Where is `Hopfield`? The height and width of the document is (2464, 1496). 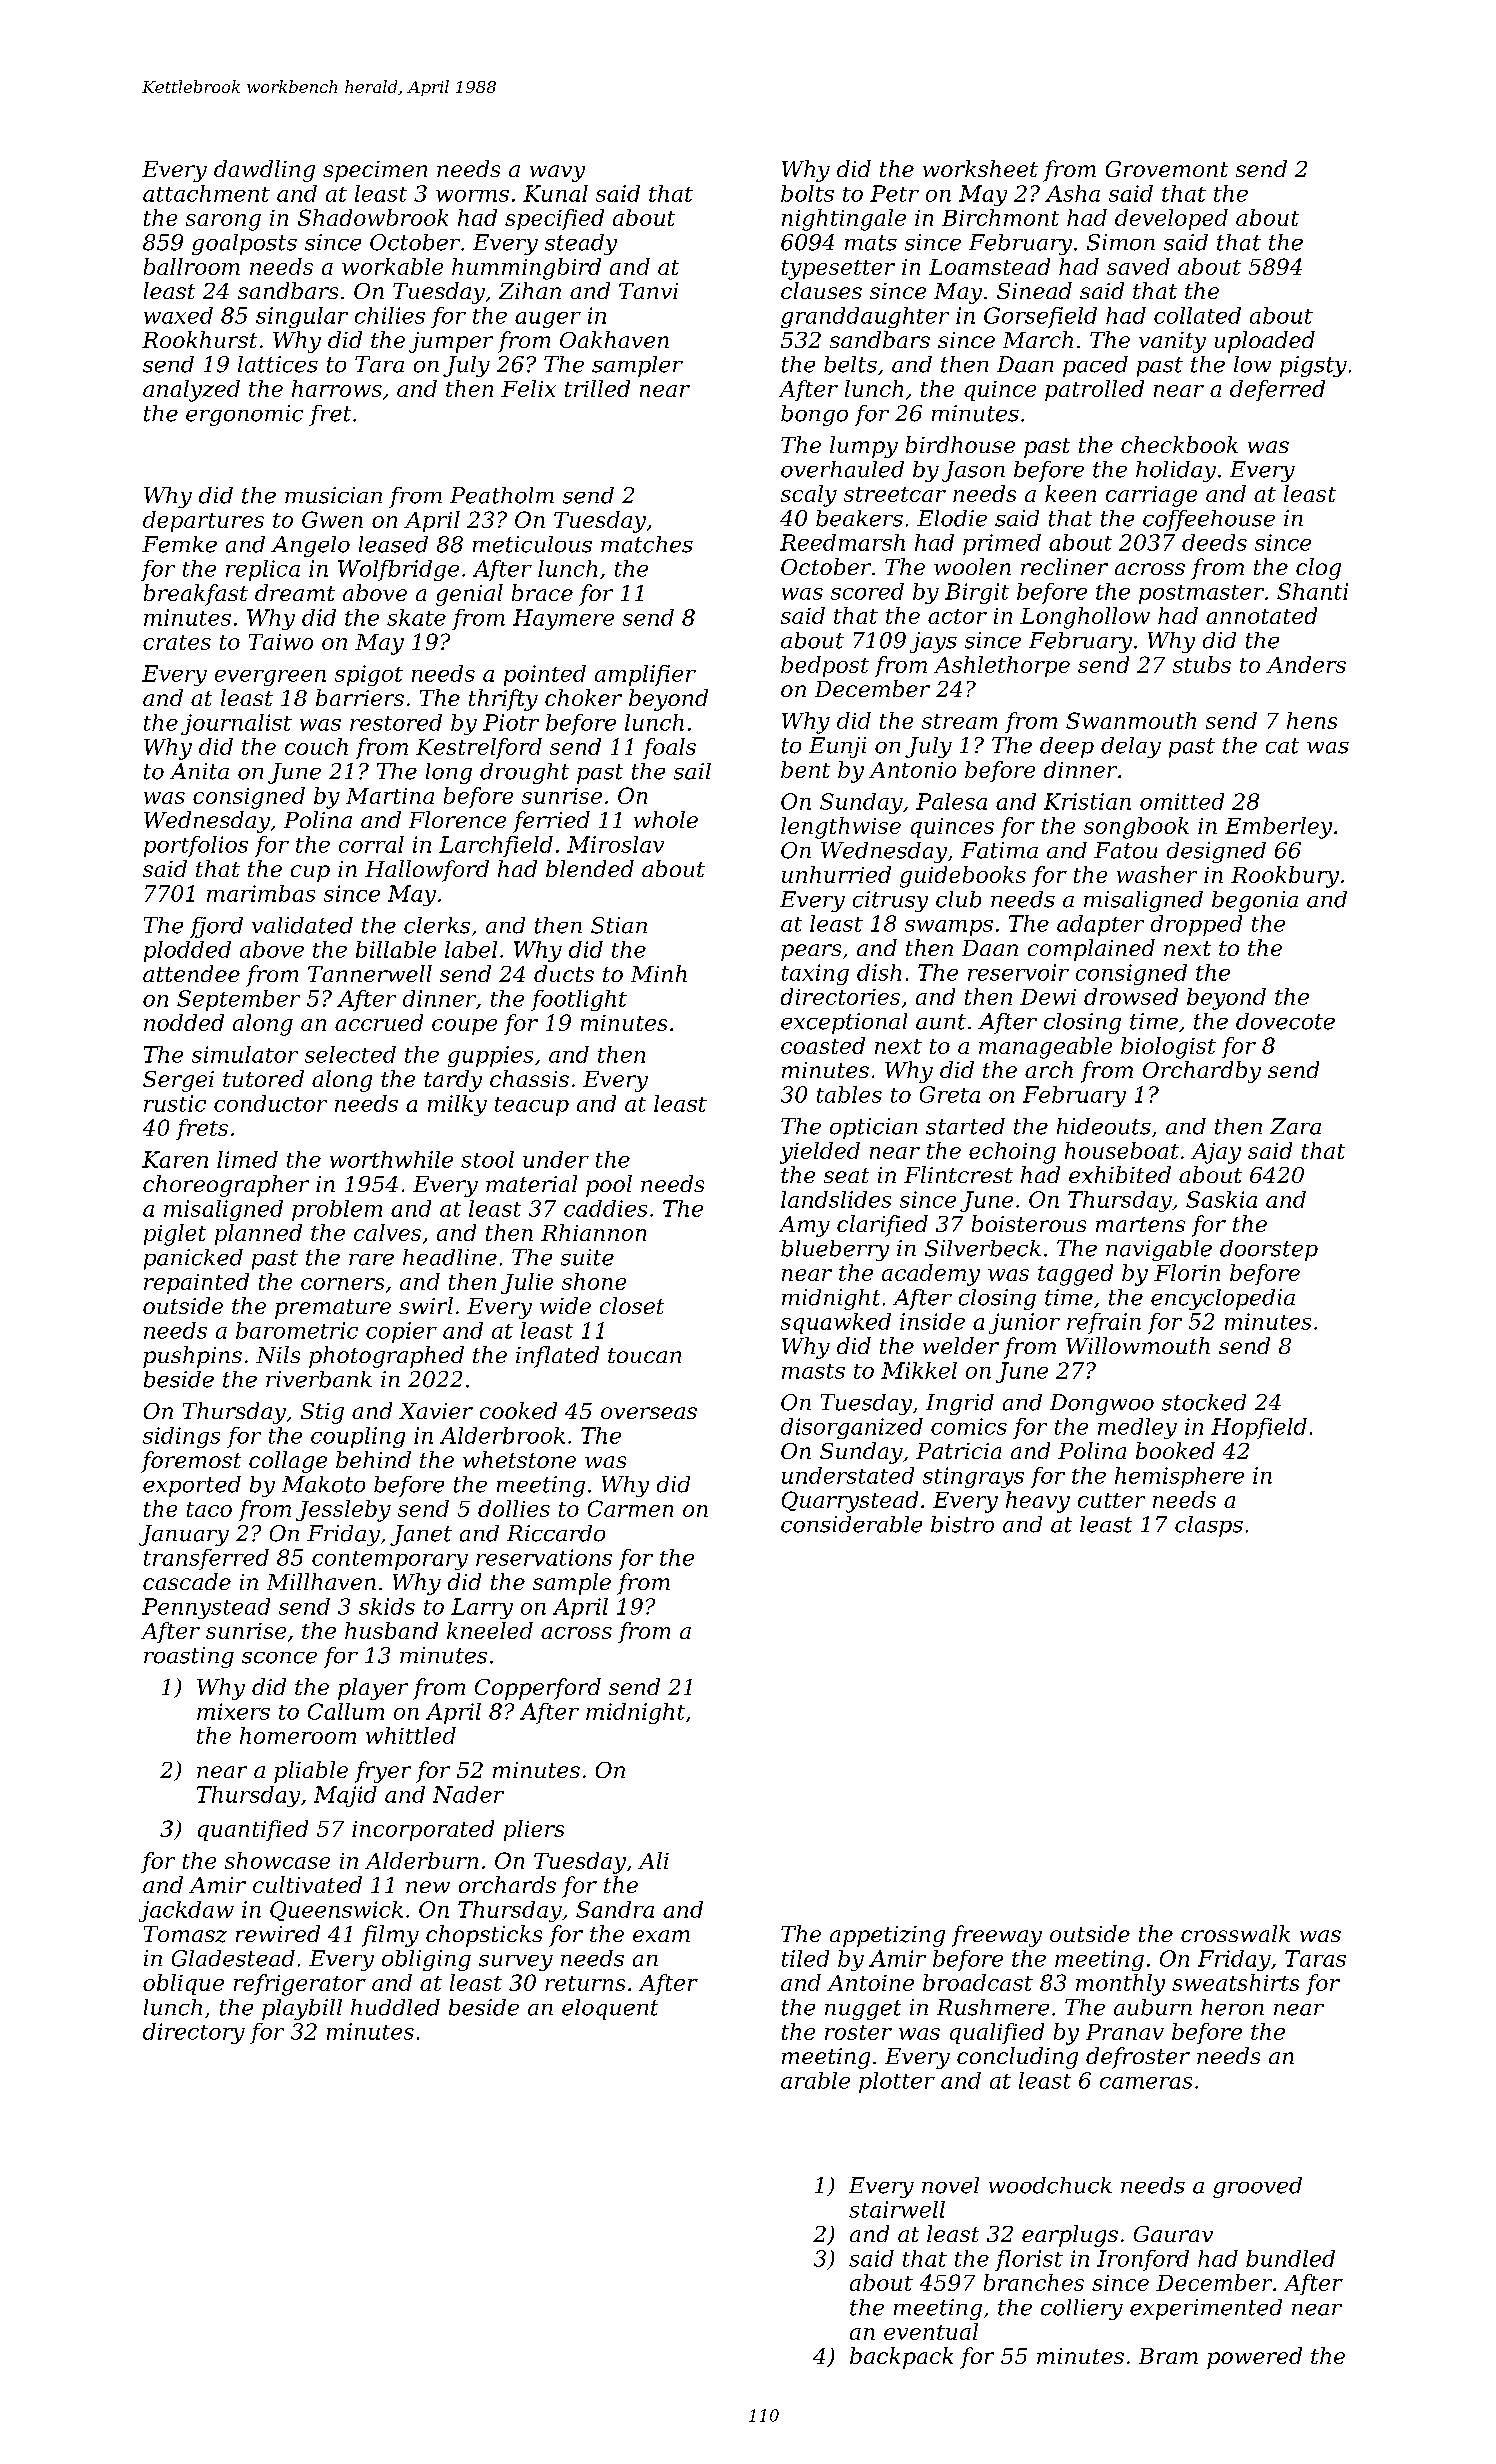 Hopfield is located at coordinates (1259, 1428).
